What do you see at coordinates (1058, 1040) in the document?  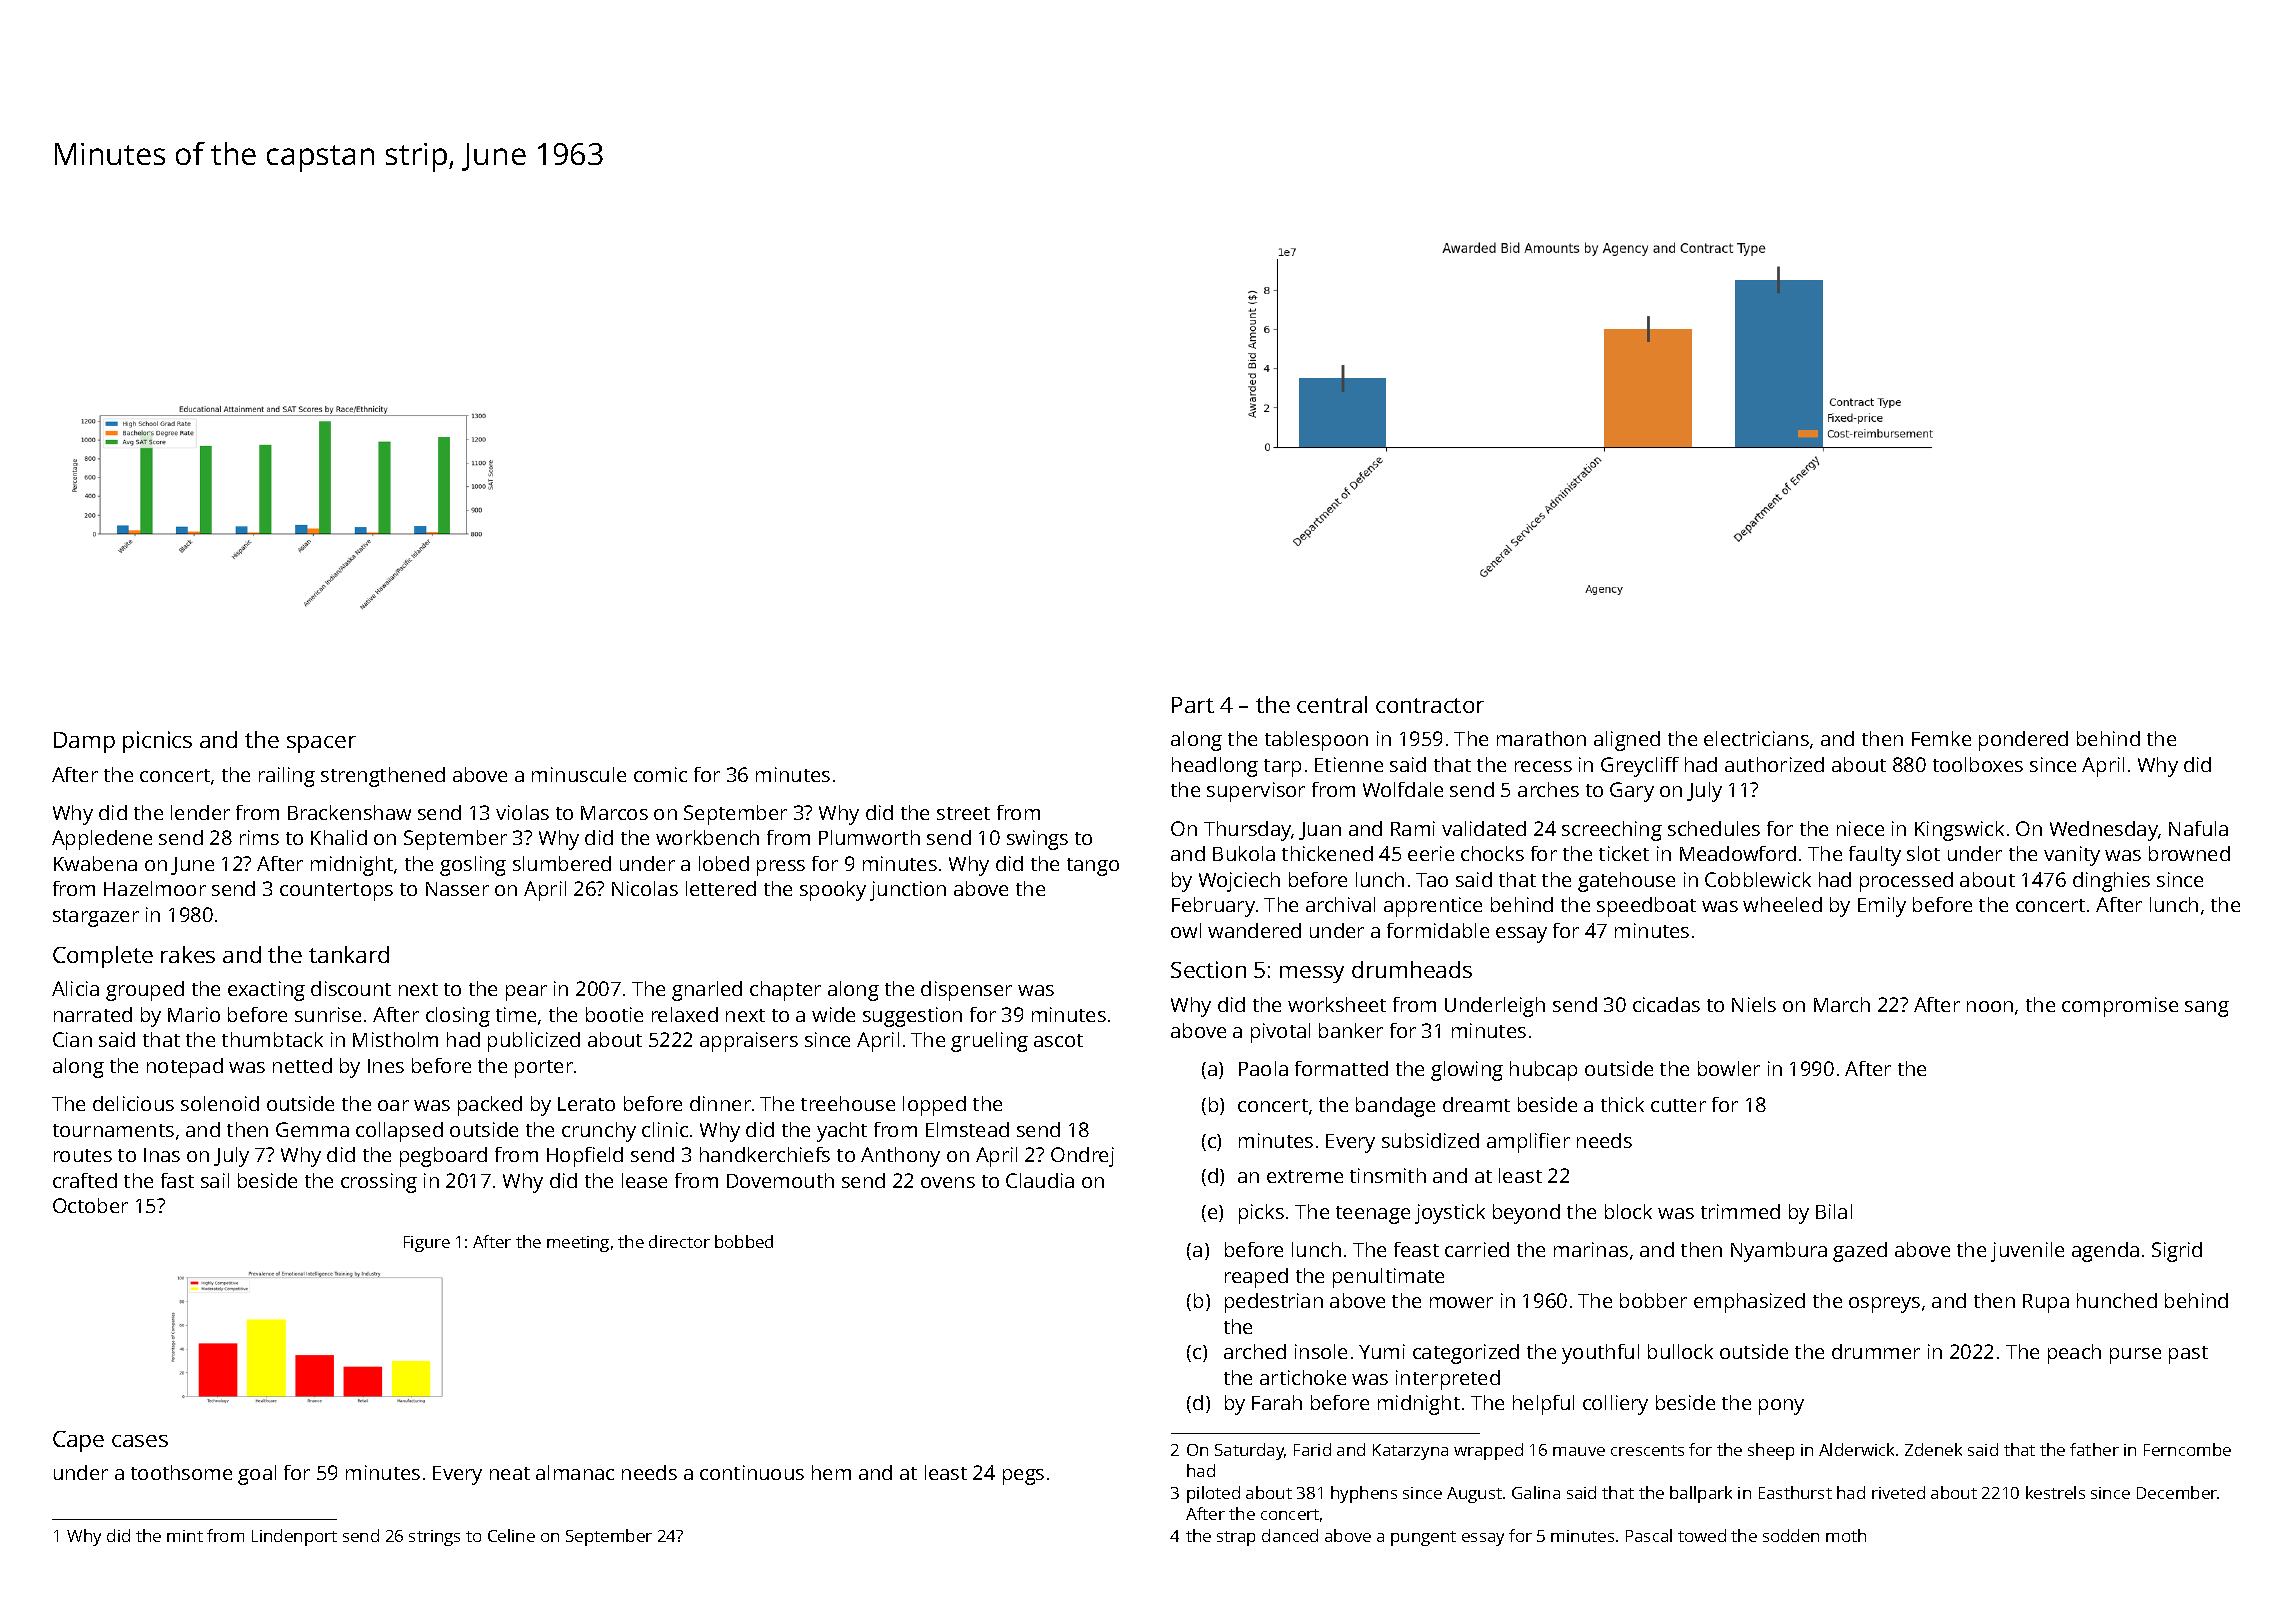 I see `ascot` at bounding box center [1058, 1040].
